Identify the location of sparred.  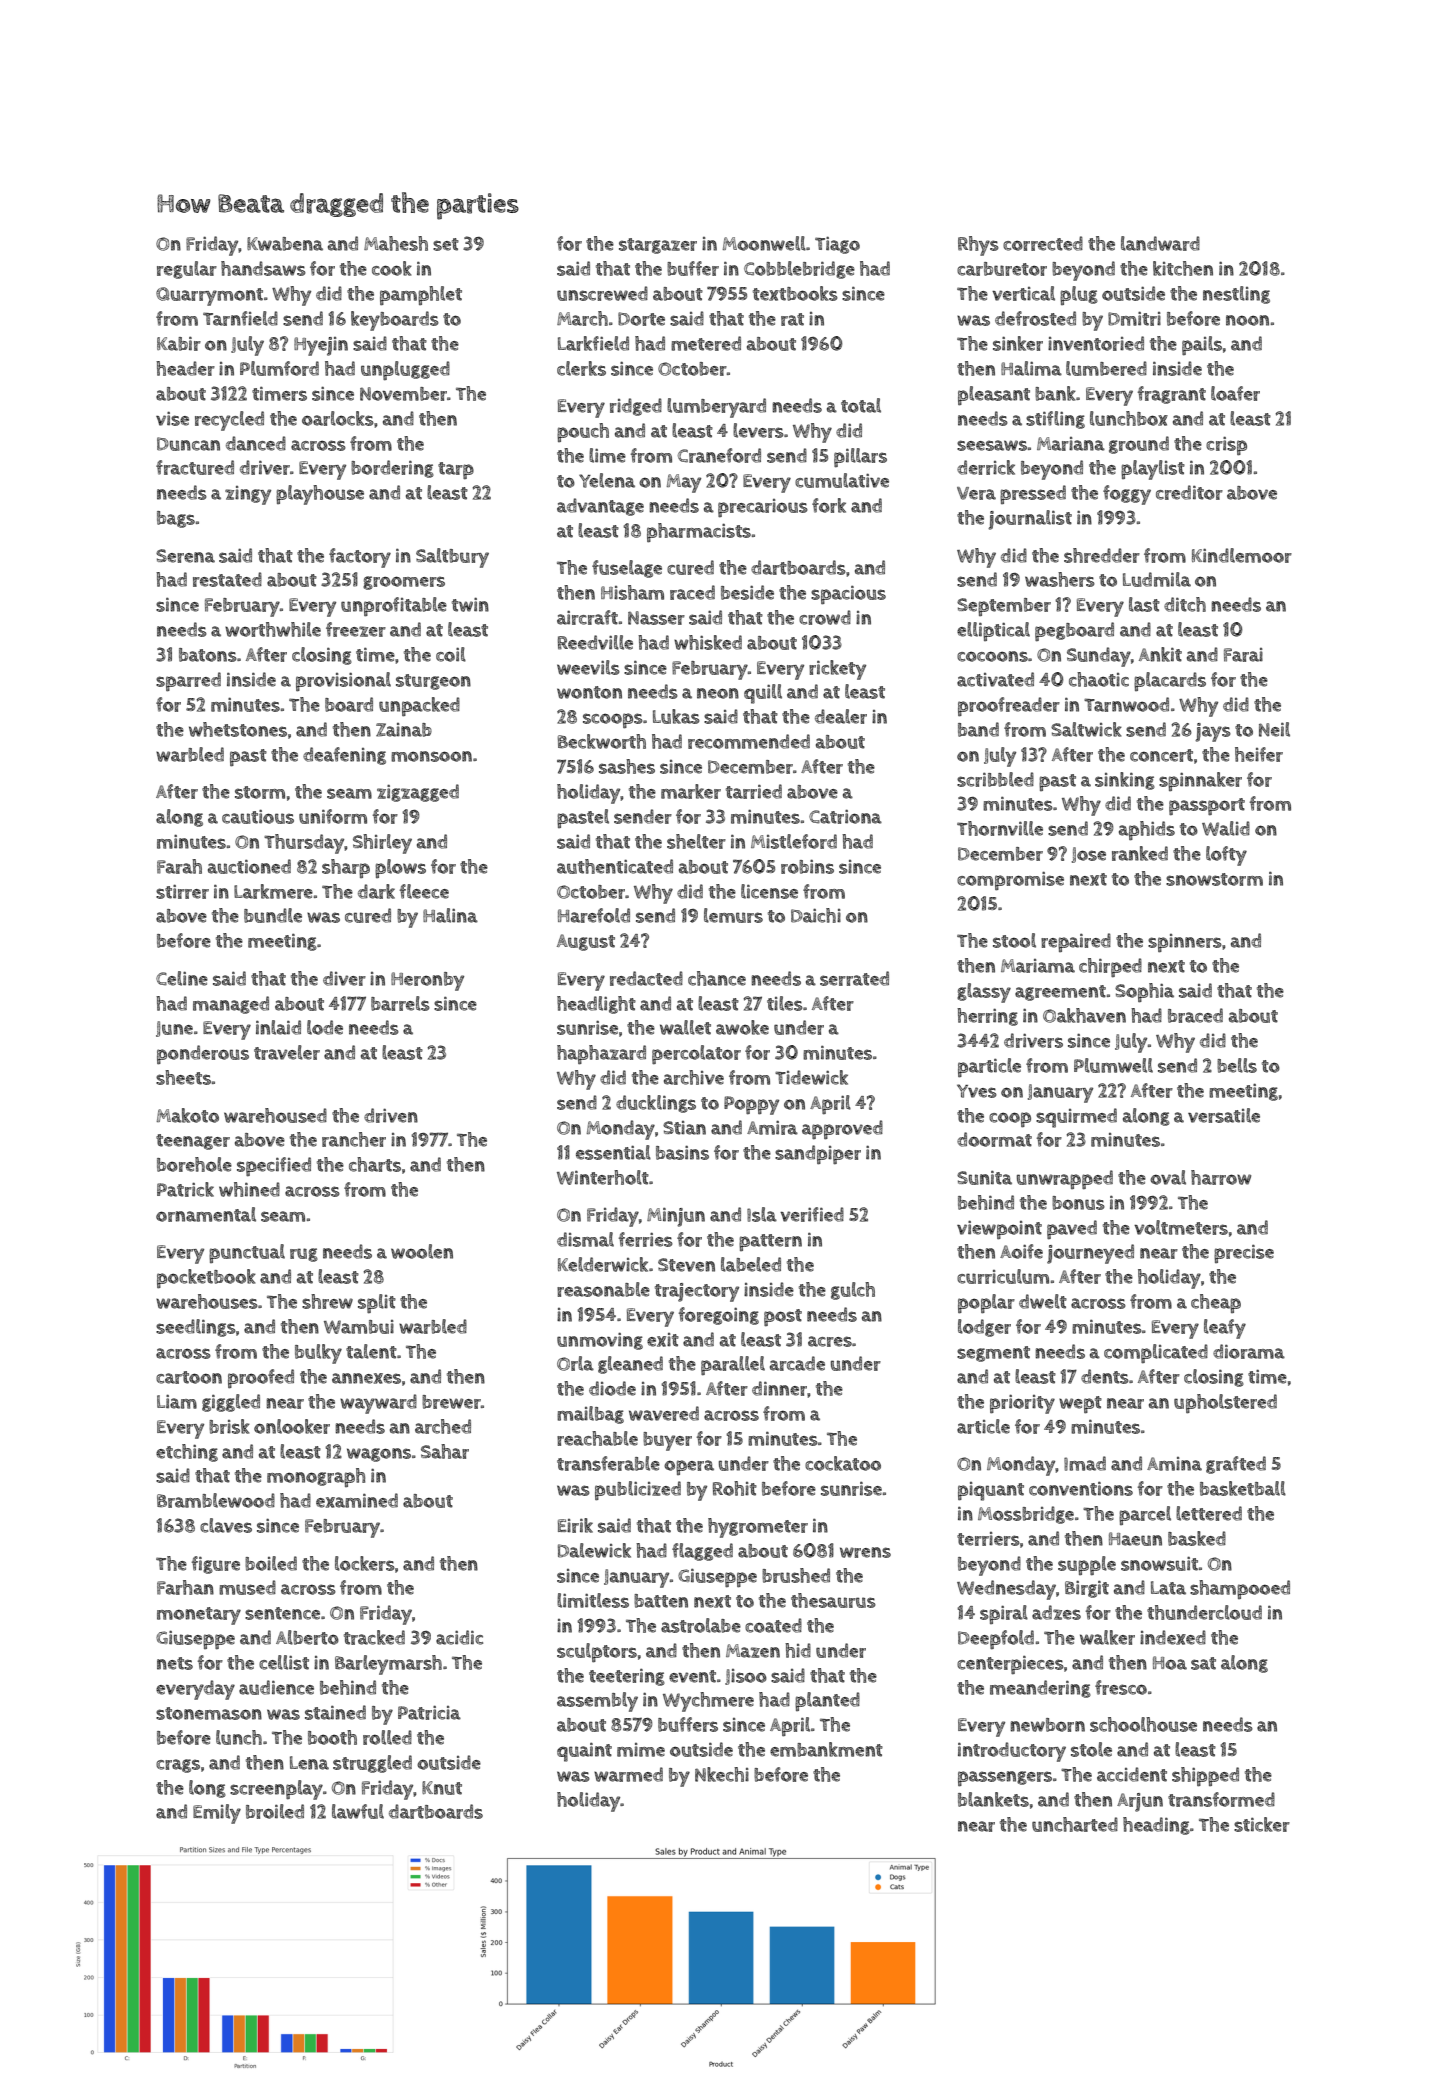
(188, 681).
